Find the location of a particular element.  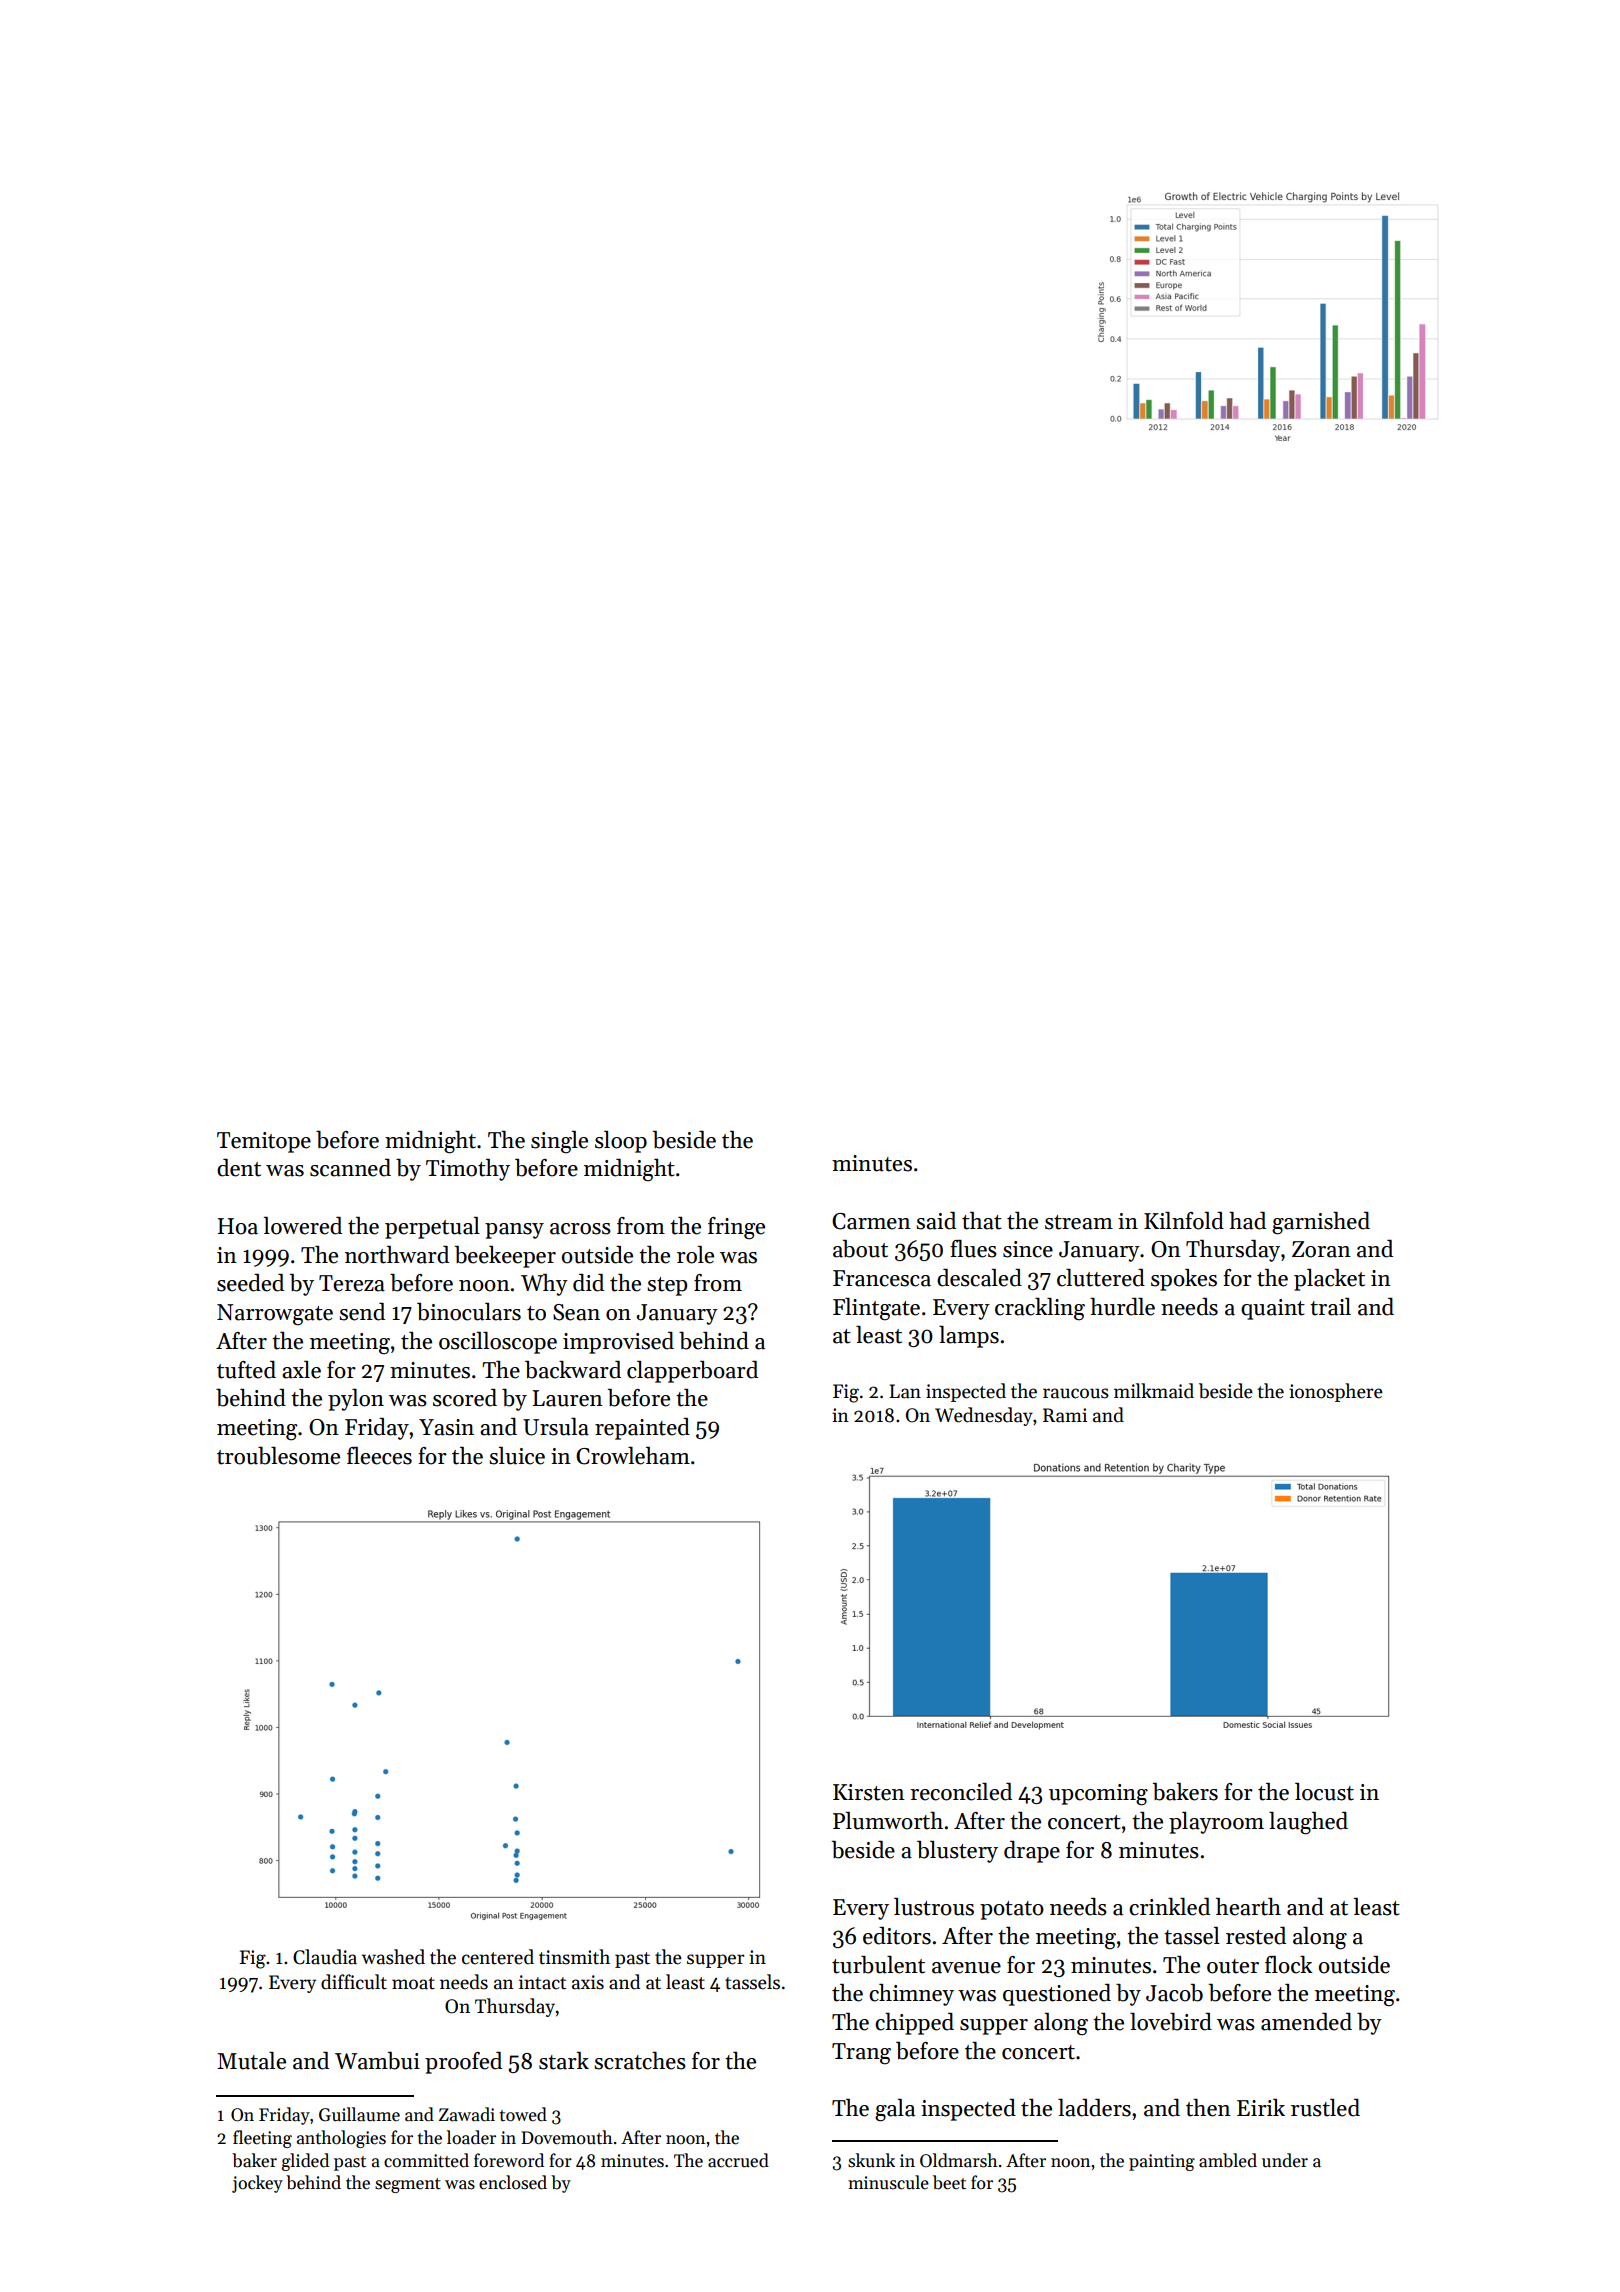

milkmaid is located at coordinates (1154, 1391).
